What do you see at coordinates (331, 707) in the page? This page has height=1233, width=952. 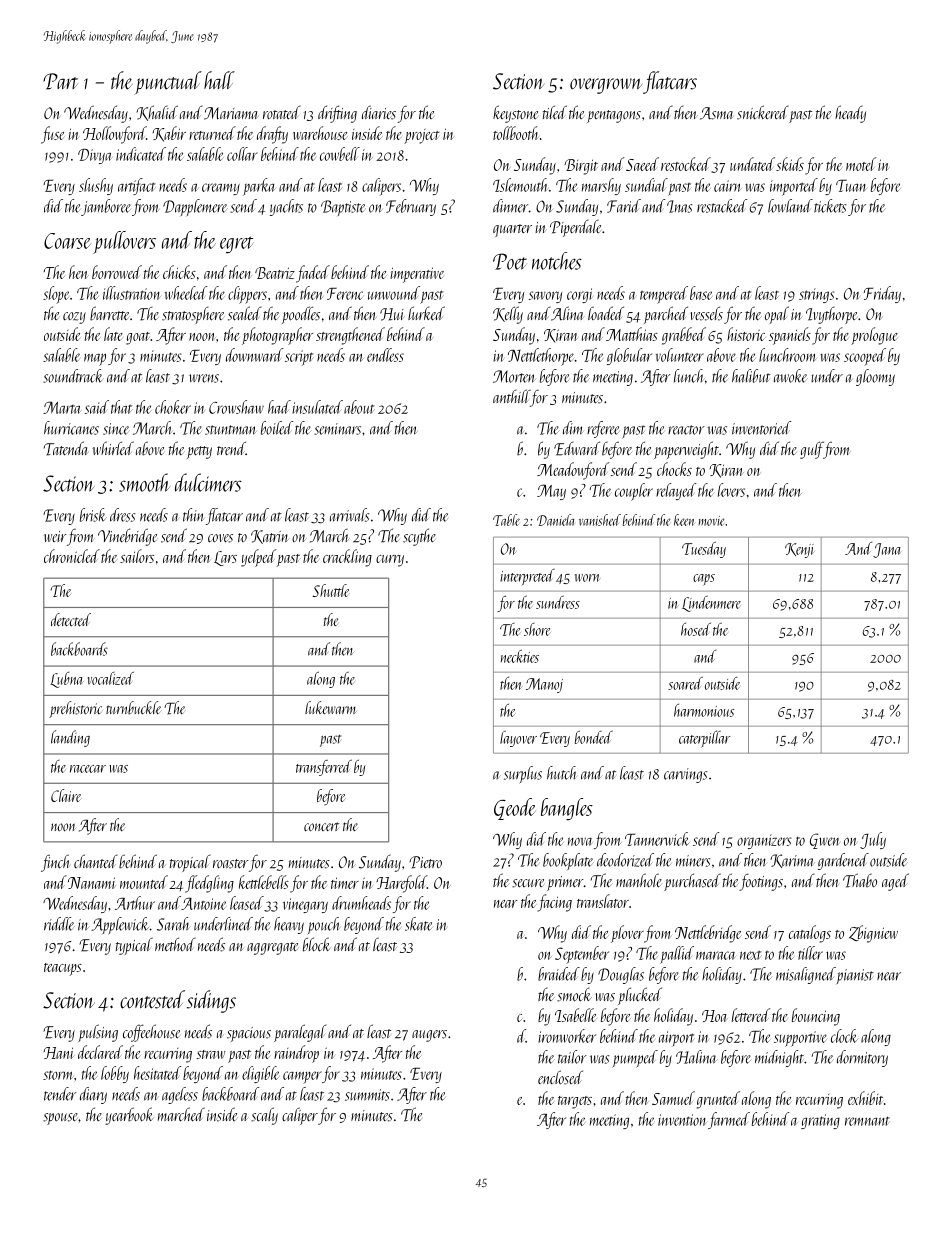 I see `lukewarm` at bounding box center [331, 707].
